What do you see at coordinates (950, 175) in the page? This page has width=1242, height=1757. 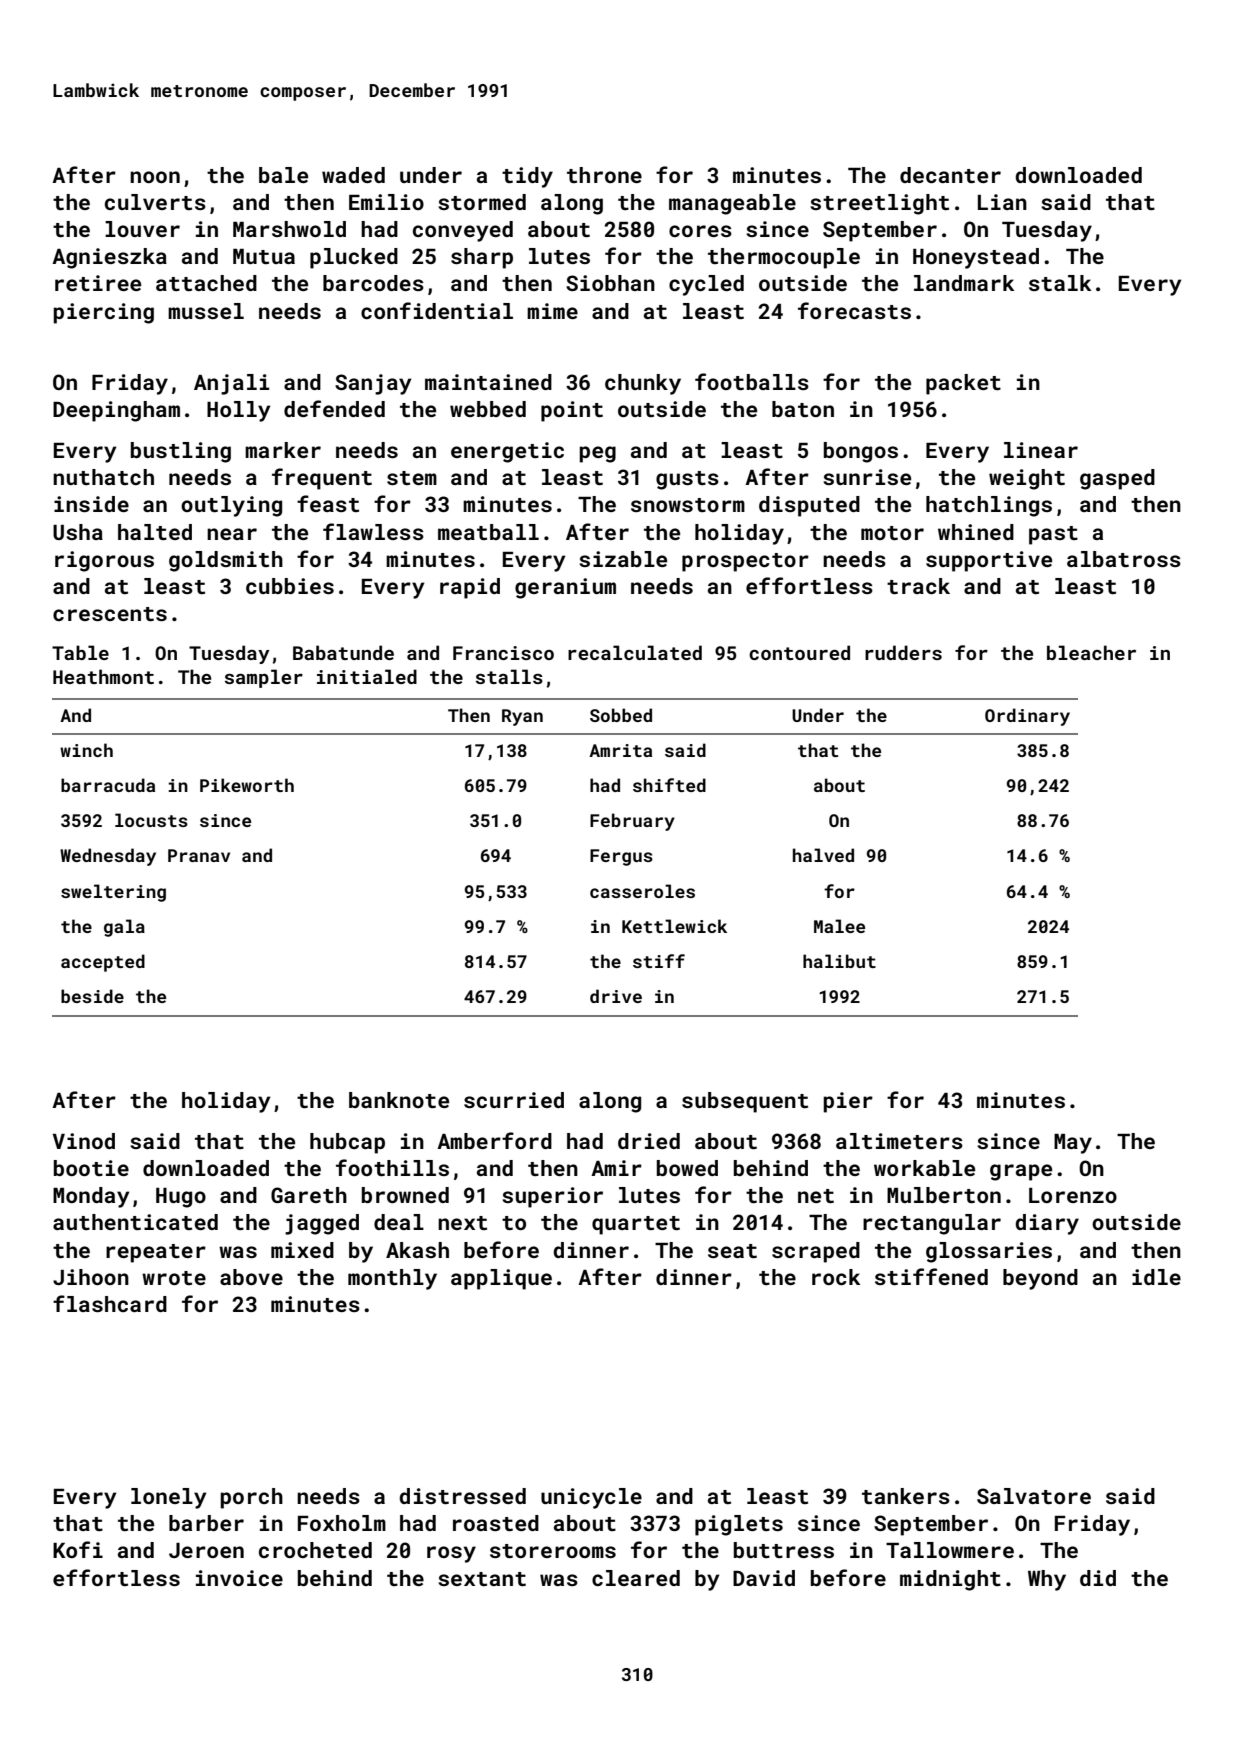 I see `decanter` at bounding box center [950, 175].
